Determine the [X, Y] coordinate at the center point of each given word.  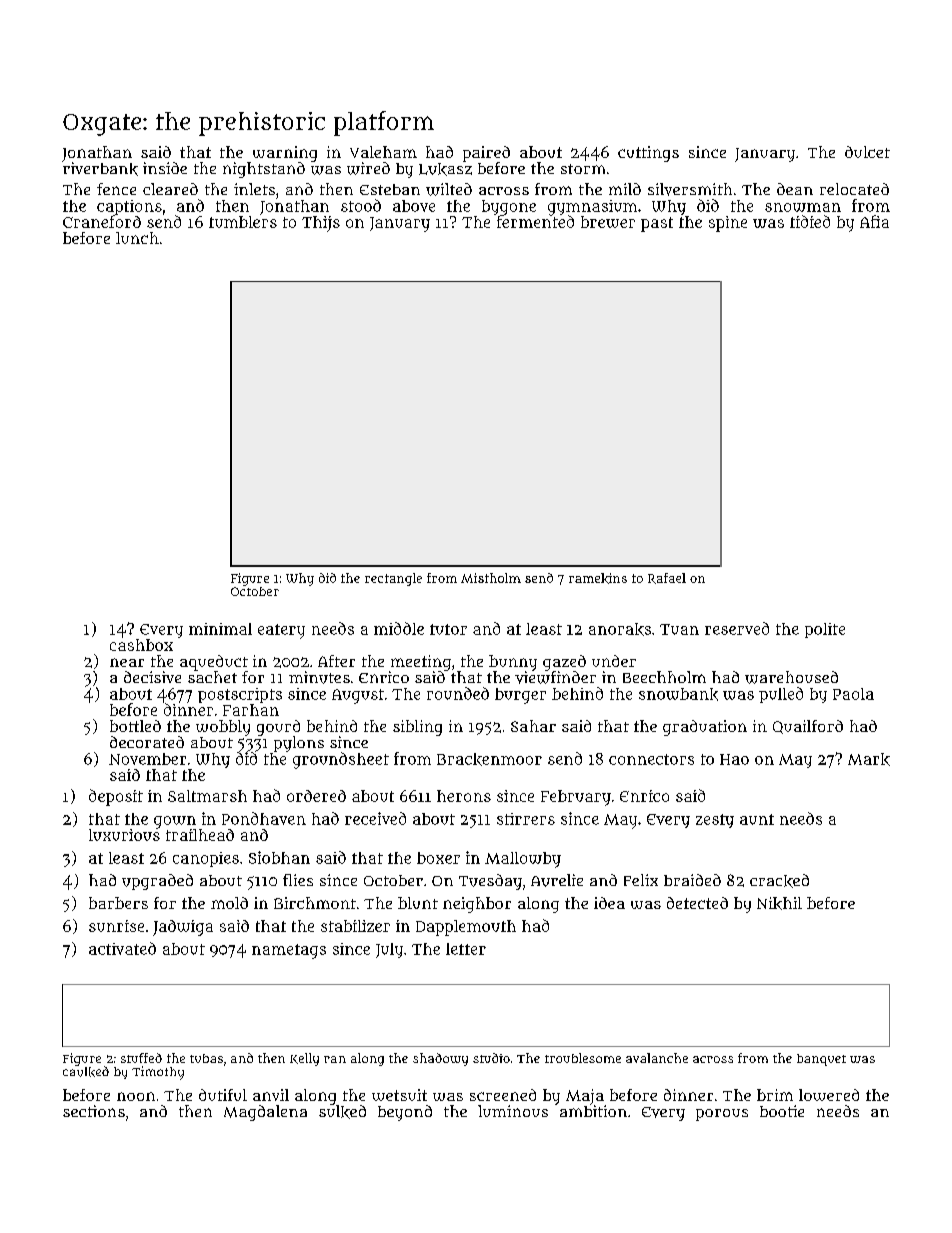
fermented [535, 221]
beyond [405, 1113]
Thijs [321, 224]
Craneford [102, 221]
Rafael [667, 578]
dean [795, 189]
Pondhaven [264, 818]
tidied [810, 221]
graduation [705, 728]
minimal [220, 629]
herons [464, 796]
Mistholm [491, 578]
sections [94, 1111]
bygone [509, 207]
